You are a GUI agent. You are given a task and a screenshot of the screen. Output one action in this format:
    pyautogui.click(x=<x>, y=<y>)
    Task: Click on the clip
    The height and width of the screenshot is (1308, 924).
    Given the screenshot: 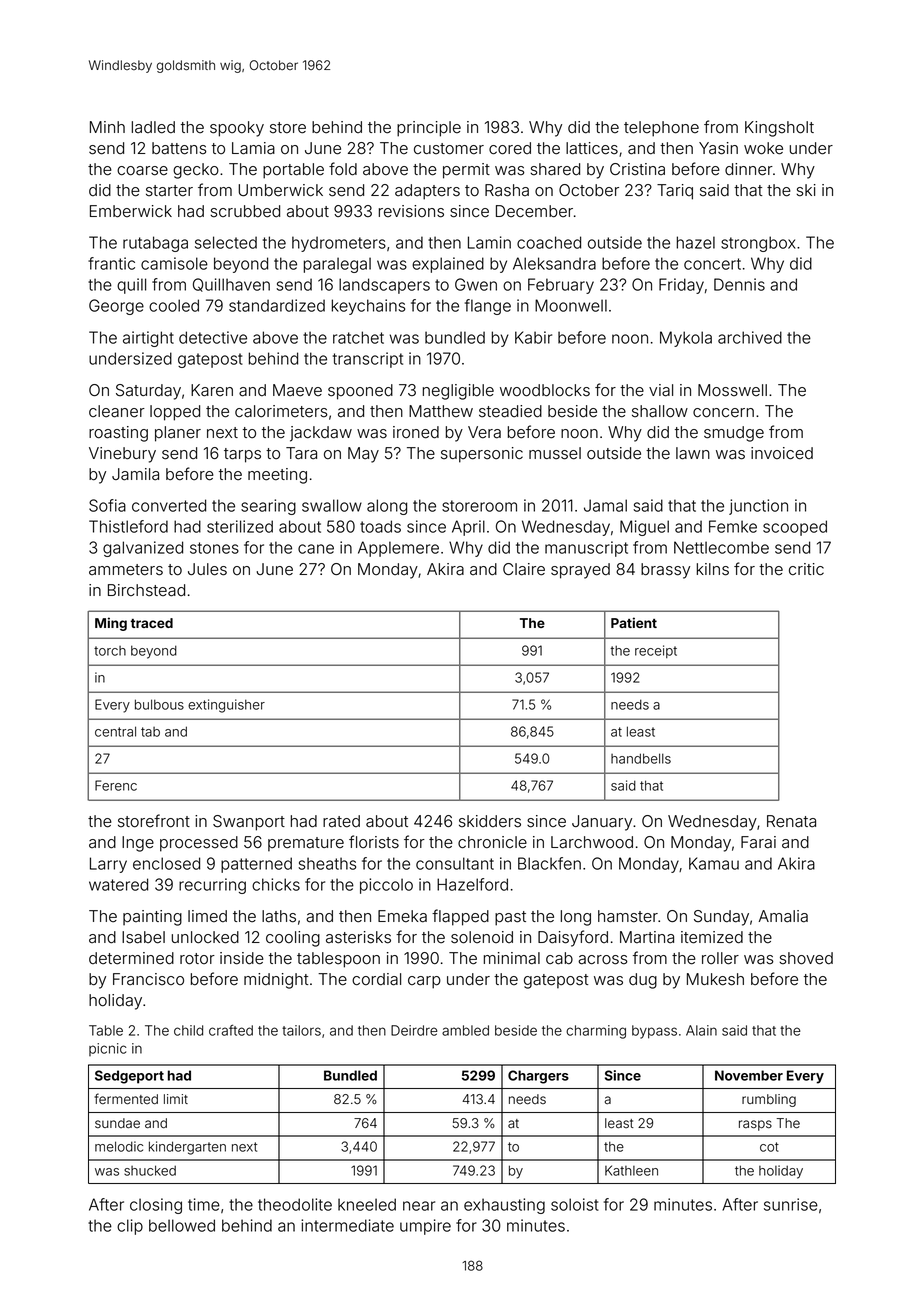 What is the action you would take?
    pyautogui.click(x=130, y=1227)
